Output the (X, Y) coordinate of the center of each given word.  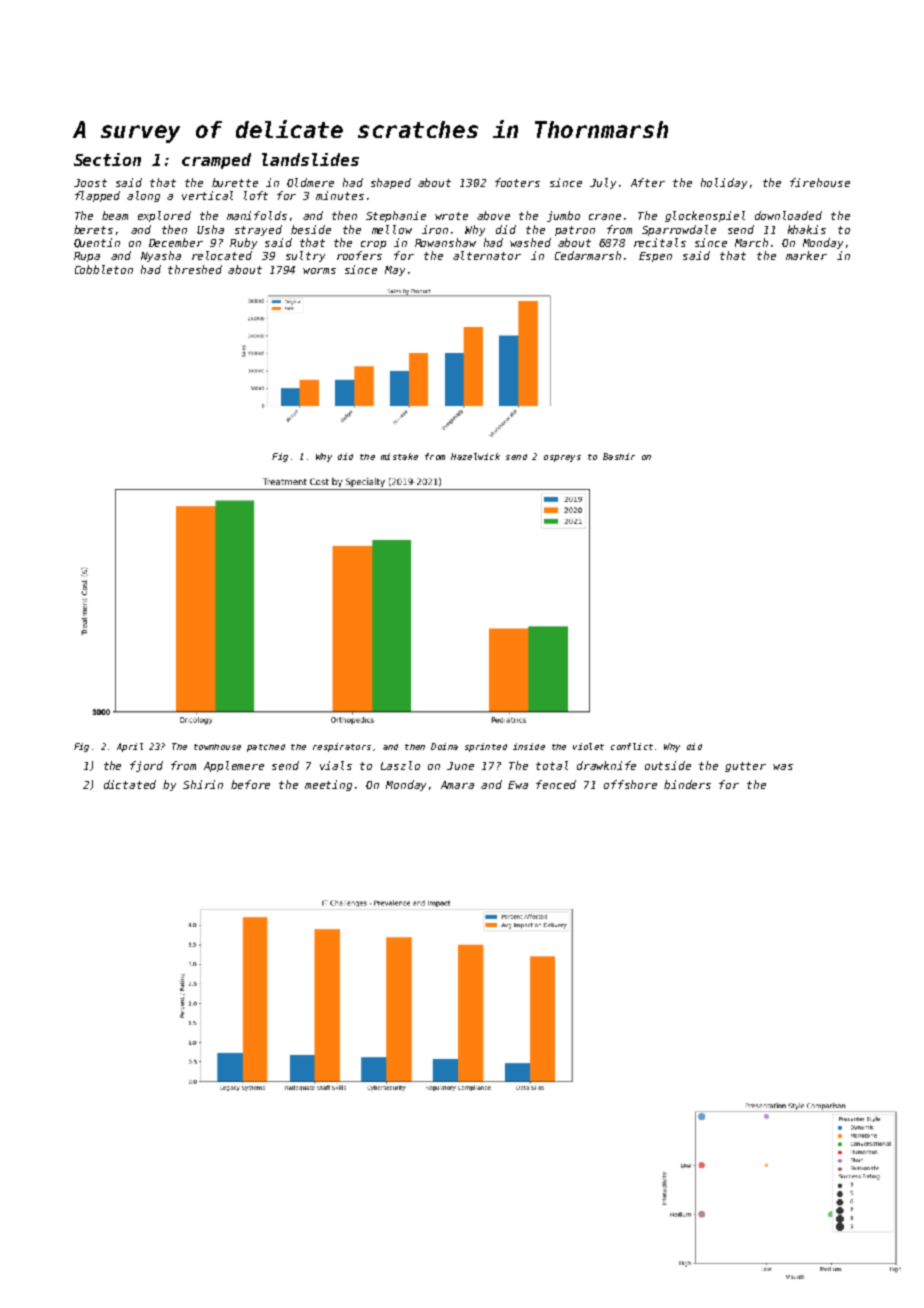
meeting (328, 785)
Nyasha (161, 256)
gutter (745, 767)
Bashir (619, 456)
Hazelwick (475, 456)
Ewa (518, 785)
